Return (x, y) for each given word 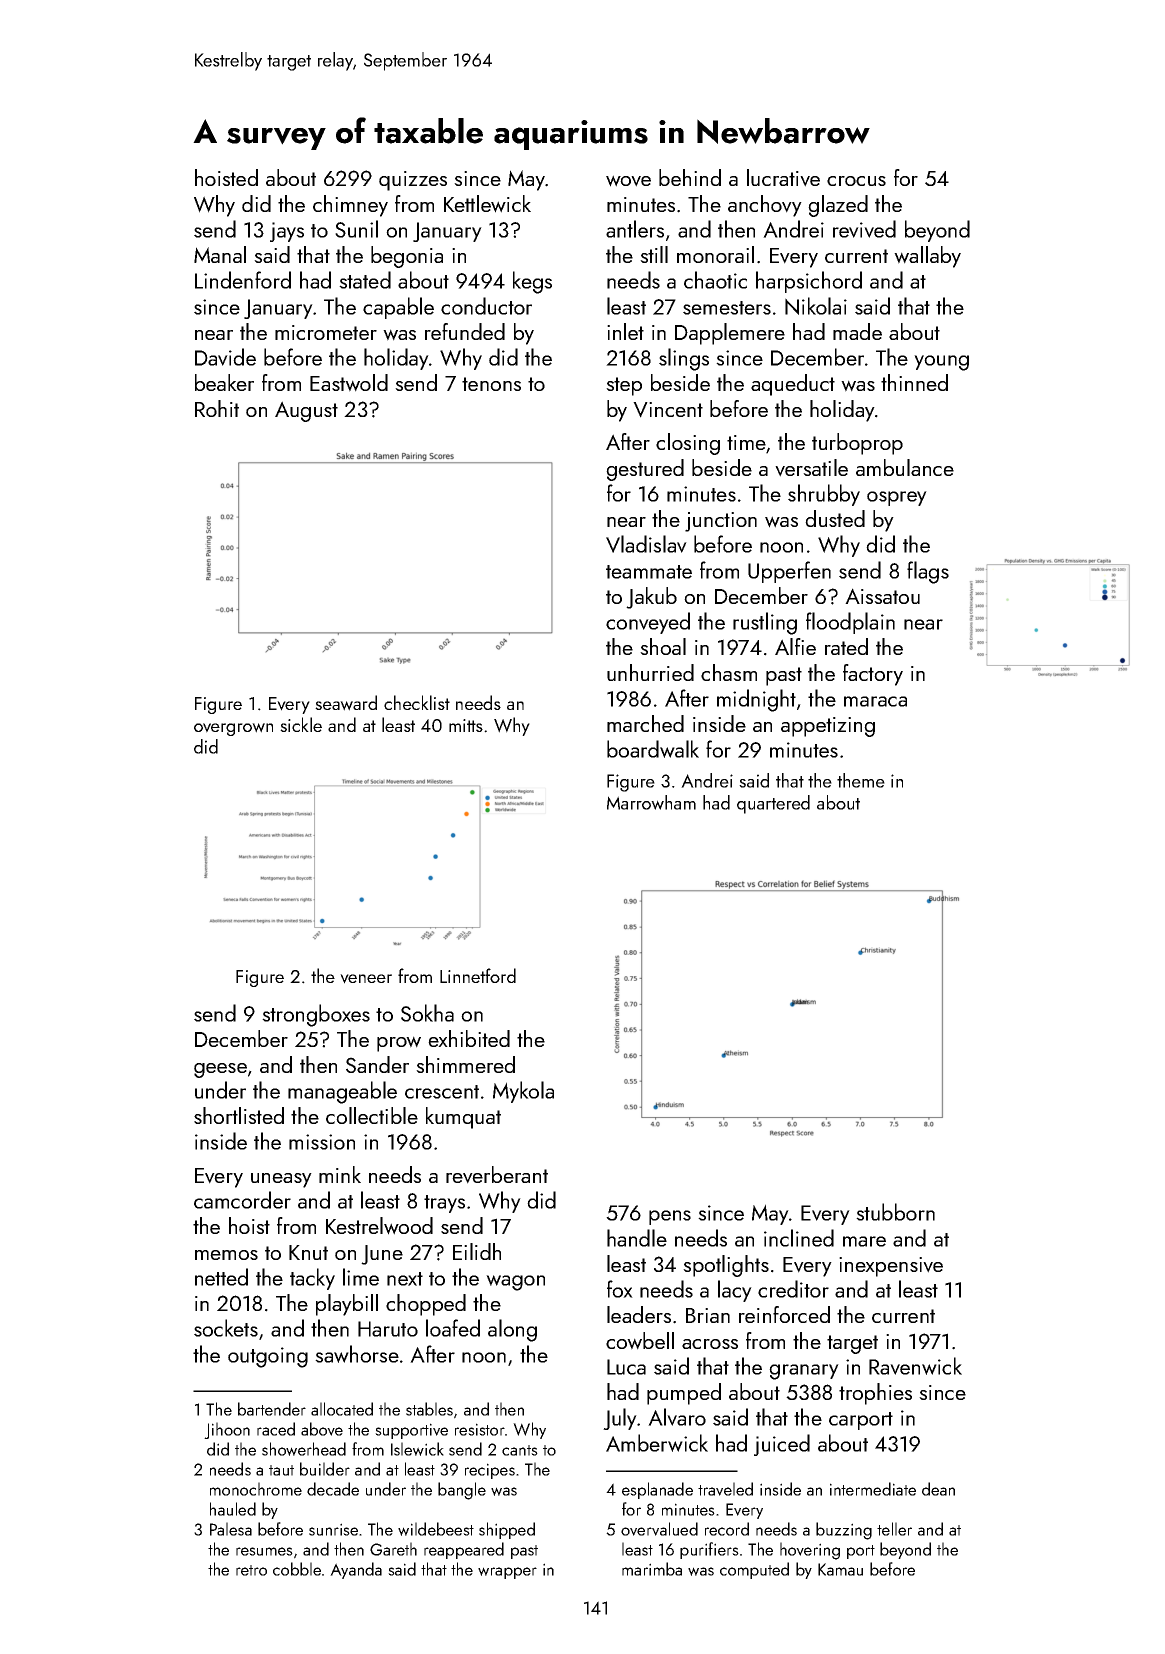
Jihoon (227, 1430)
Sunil (356, 229)
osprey (897, 498)
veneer (366, 979)
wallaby (927, 257)
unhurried (650, 672)
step (624, 386)
